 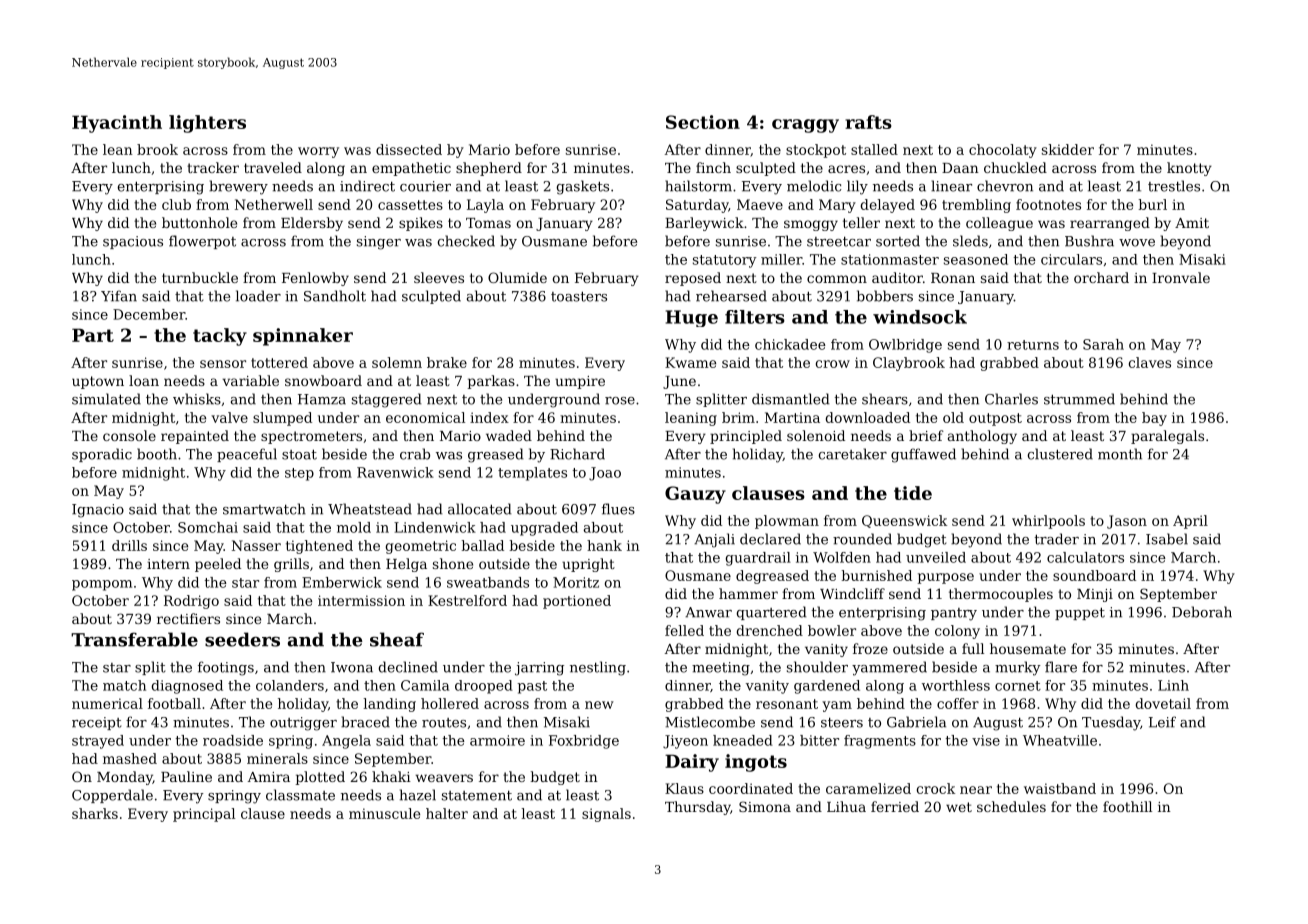 What do you see at coordinates (247, 455) in the image?
I see `peaceful` at bounding box center [247, 455].
